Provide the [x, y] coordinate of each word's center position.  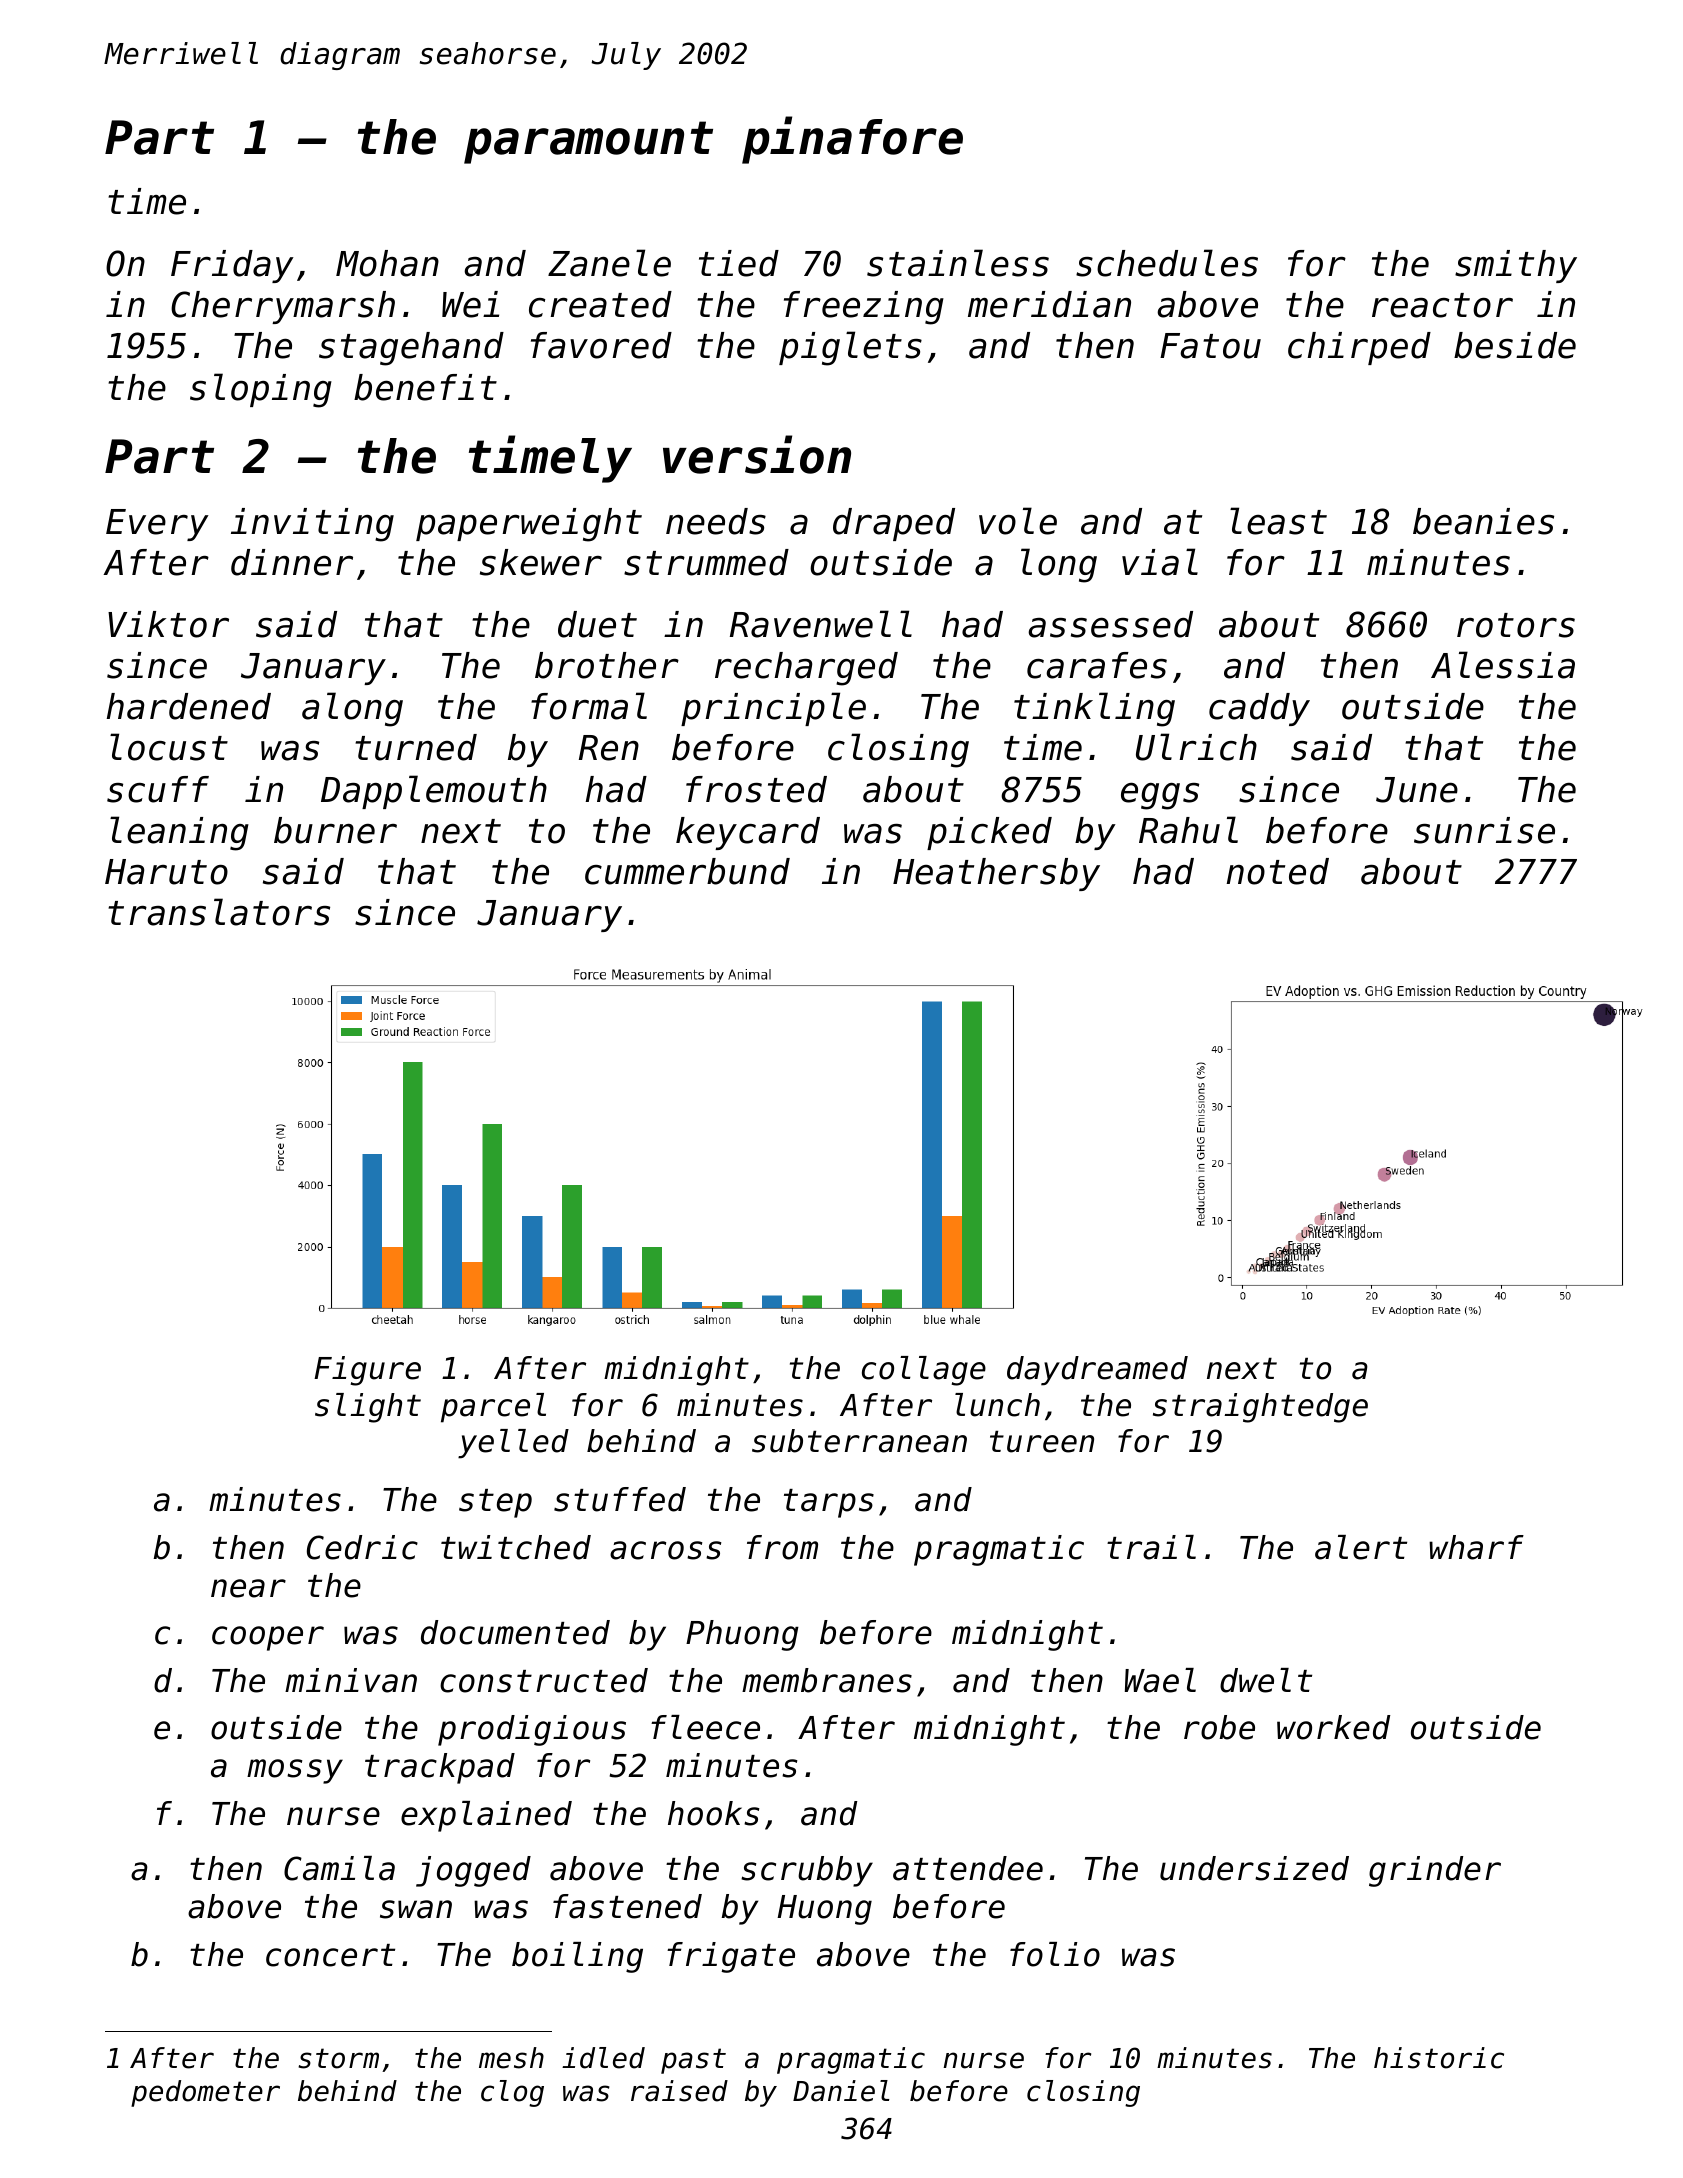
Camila [339, 1868]
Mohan [387, 263]
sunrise [1484, 830]
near [248, 1588]
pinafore [852, 140]
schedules [1167, 263]
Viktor [168, 624]
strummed [706, 562]
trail [1151, 1547]
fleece [705, 1727]
